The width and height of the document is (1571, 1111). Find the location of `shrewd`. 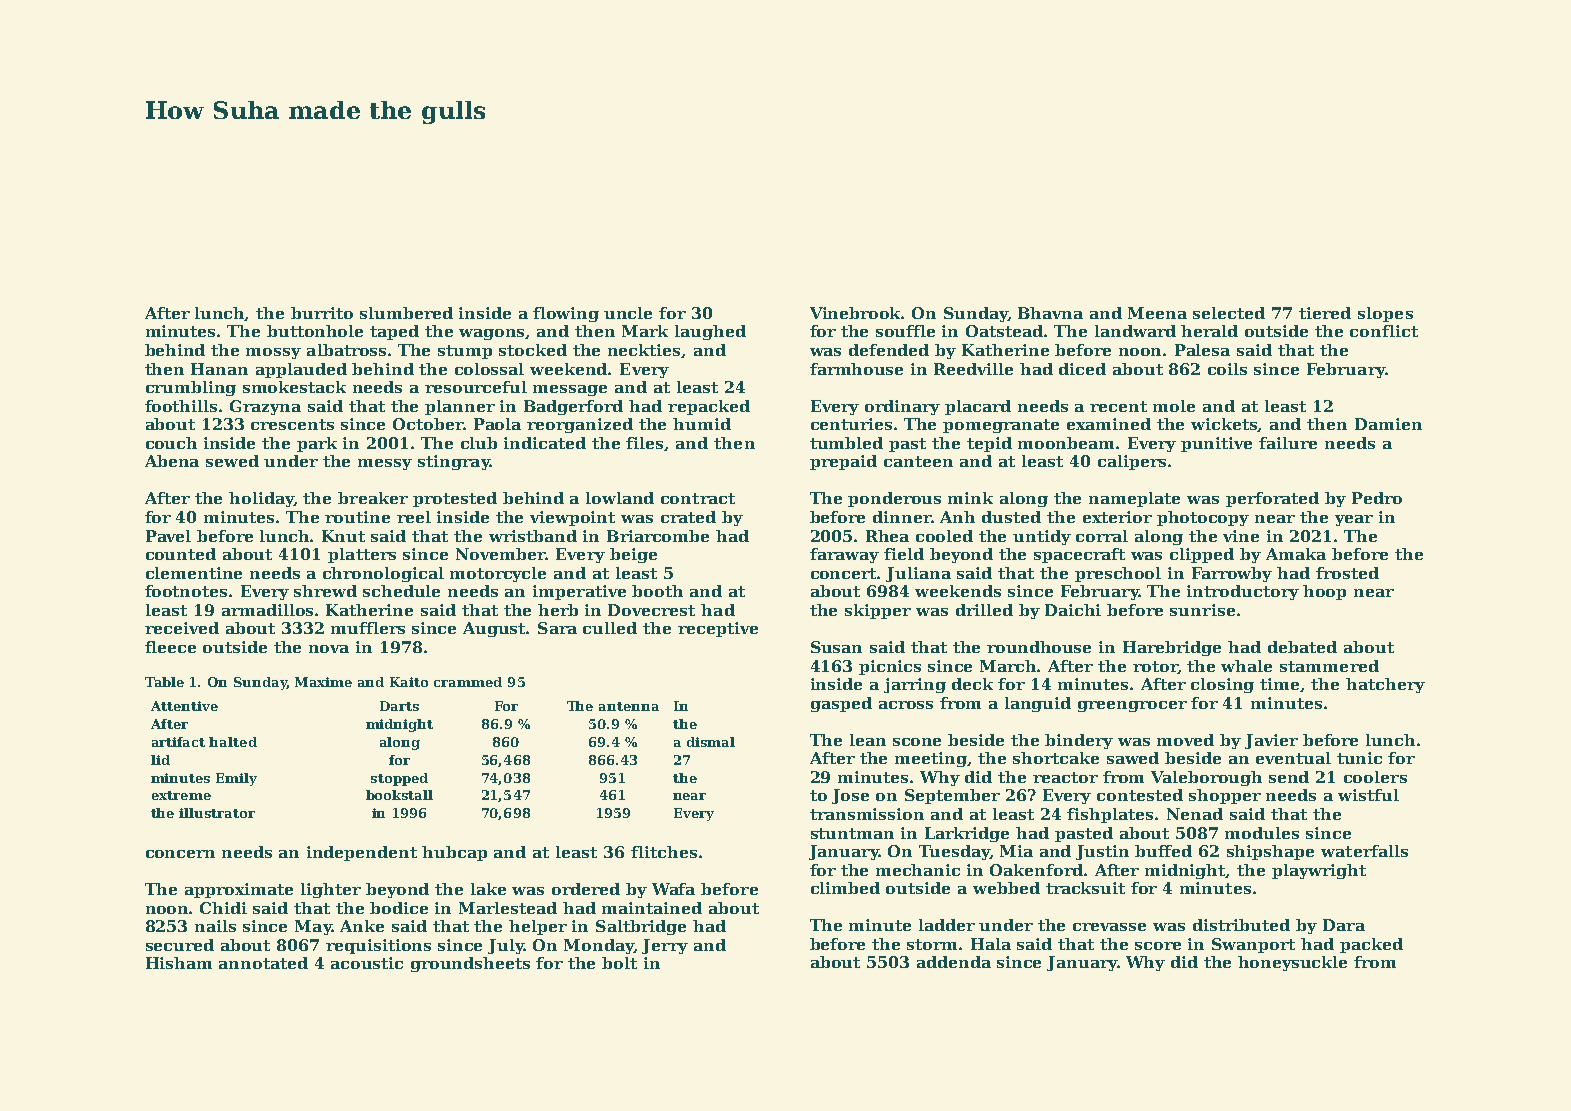

shrewd is located at coordinates (325, 591).
